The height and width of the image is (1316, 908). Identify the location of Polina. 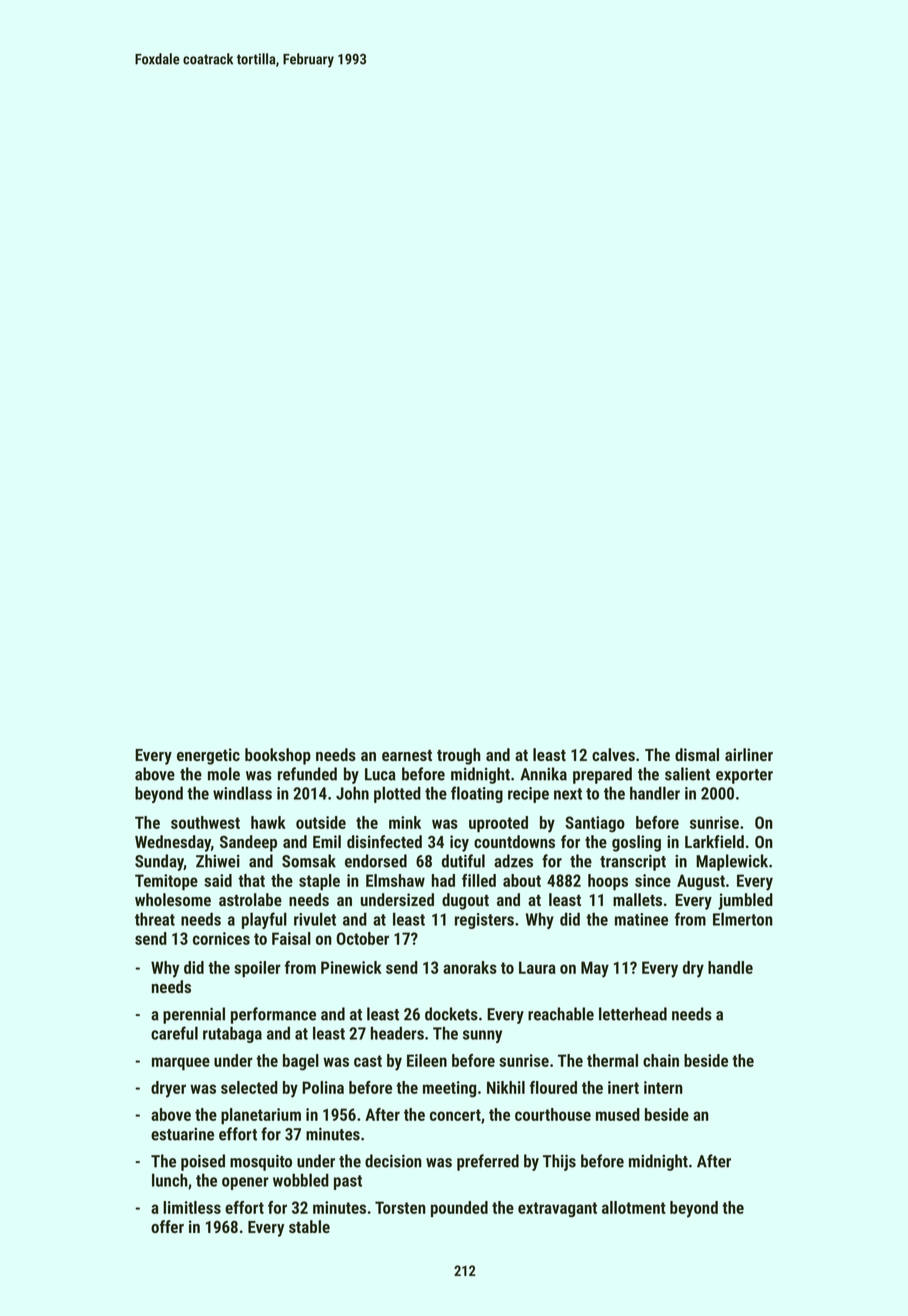
(323, 1087).
